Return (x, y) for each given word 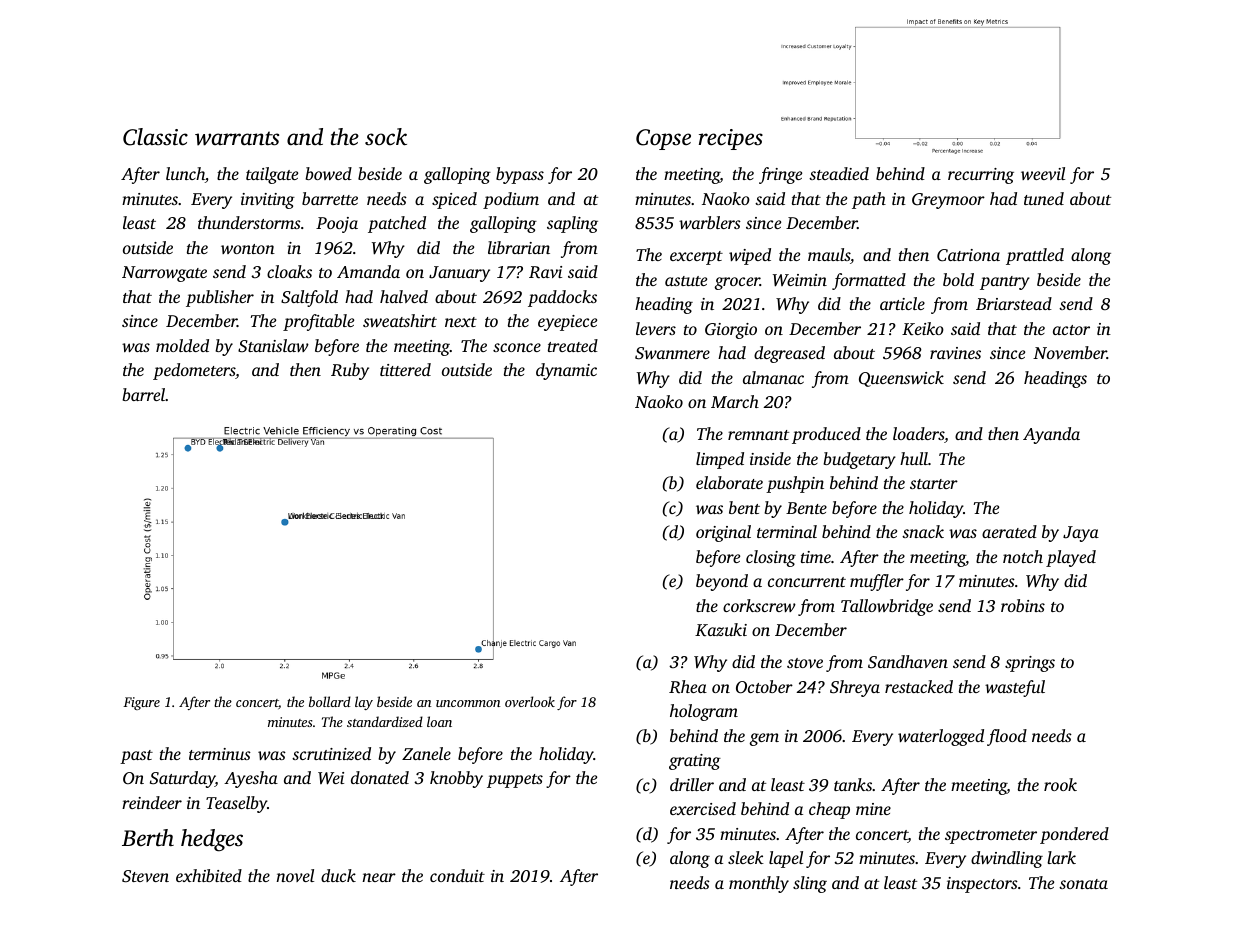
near (379, 877)
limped (720, 460)
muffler (877, 582)
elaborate (729, 482)
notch (1023, 556)
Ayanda (1051, 435)
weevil (1043, 173)
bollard (330, 701)
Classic (155, 137)
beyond (722, 582)
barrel (143, 394)
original (723, 533)
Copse (663, 139)
